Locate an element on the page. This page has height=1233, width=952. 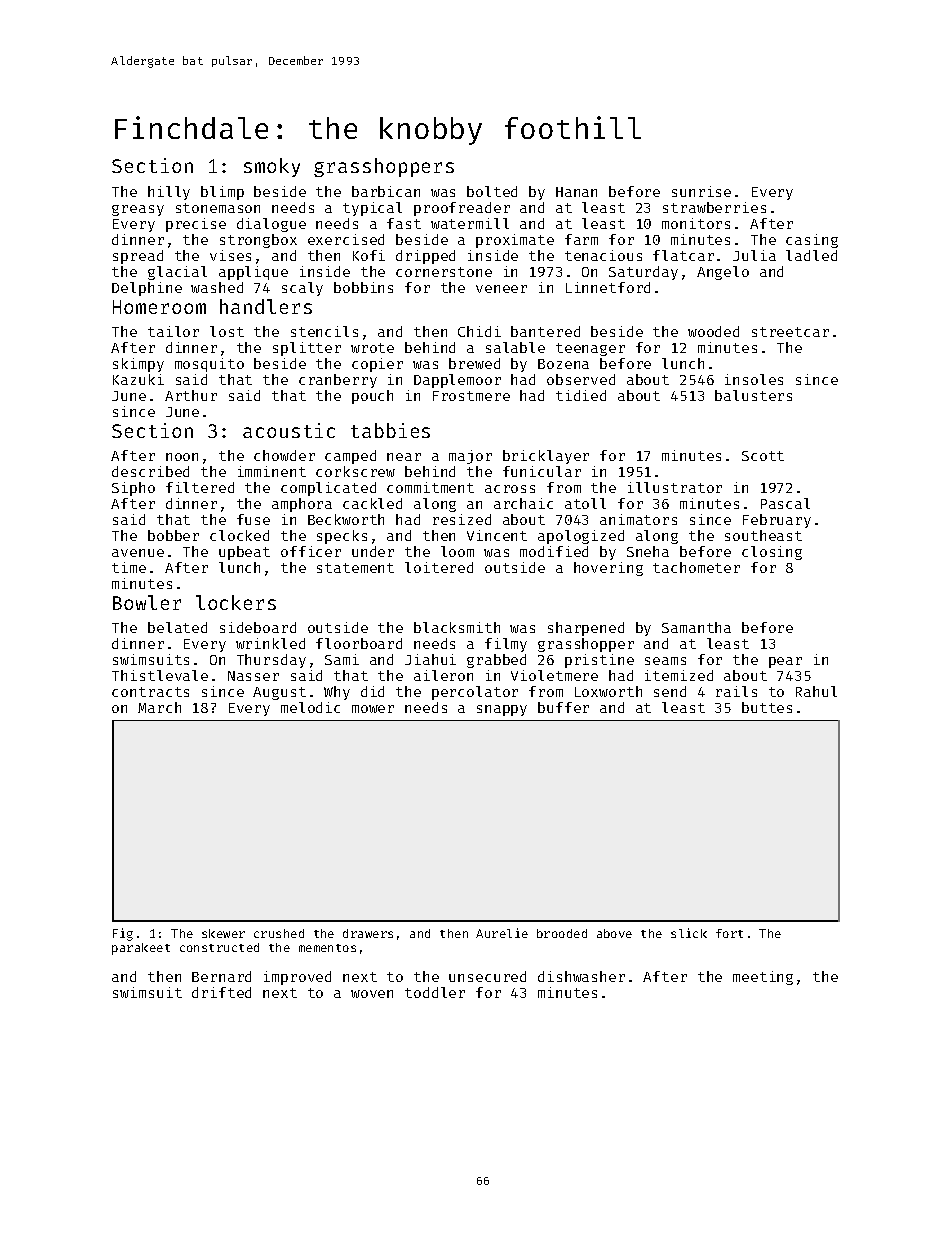
noon is located at coordinates (182, 457).
